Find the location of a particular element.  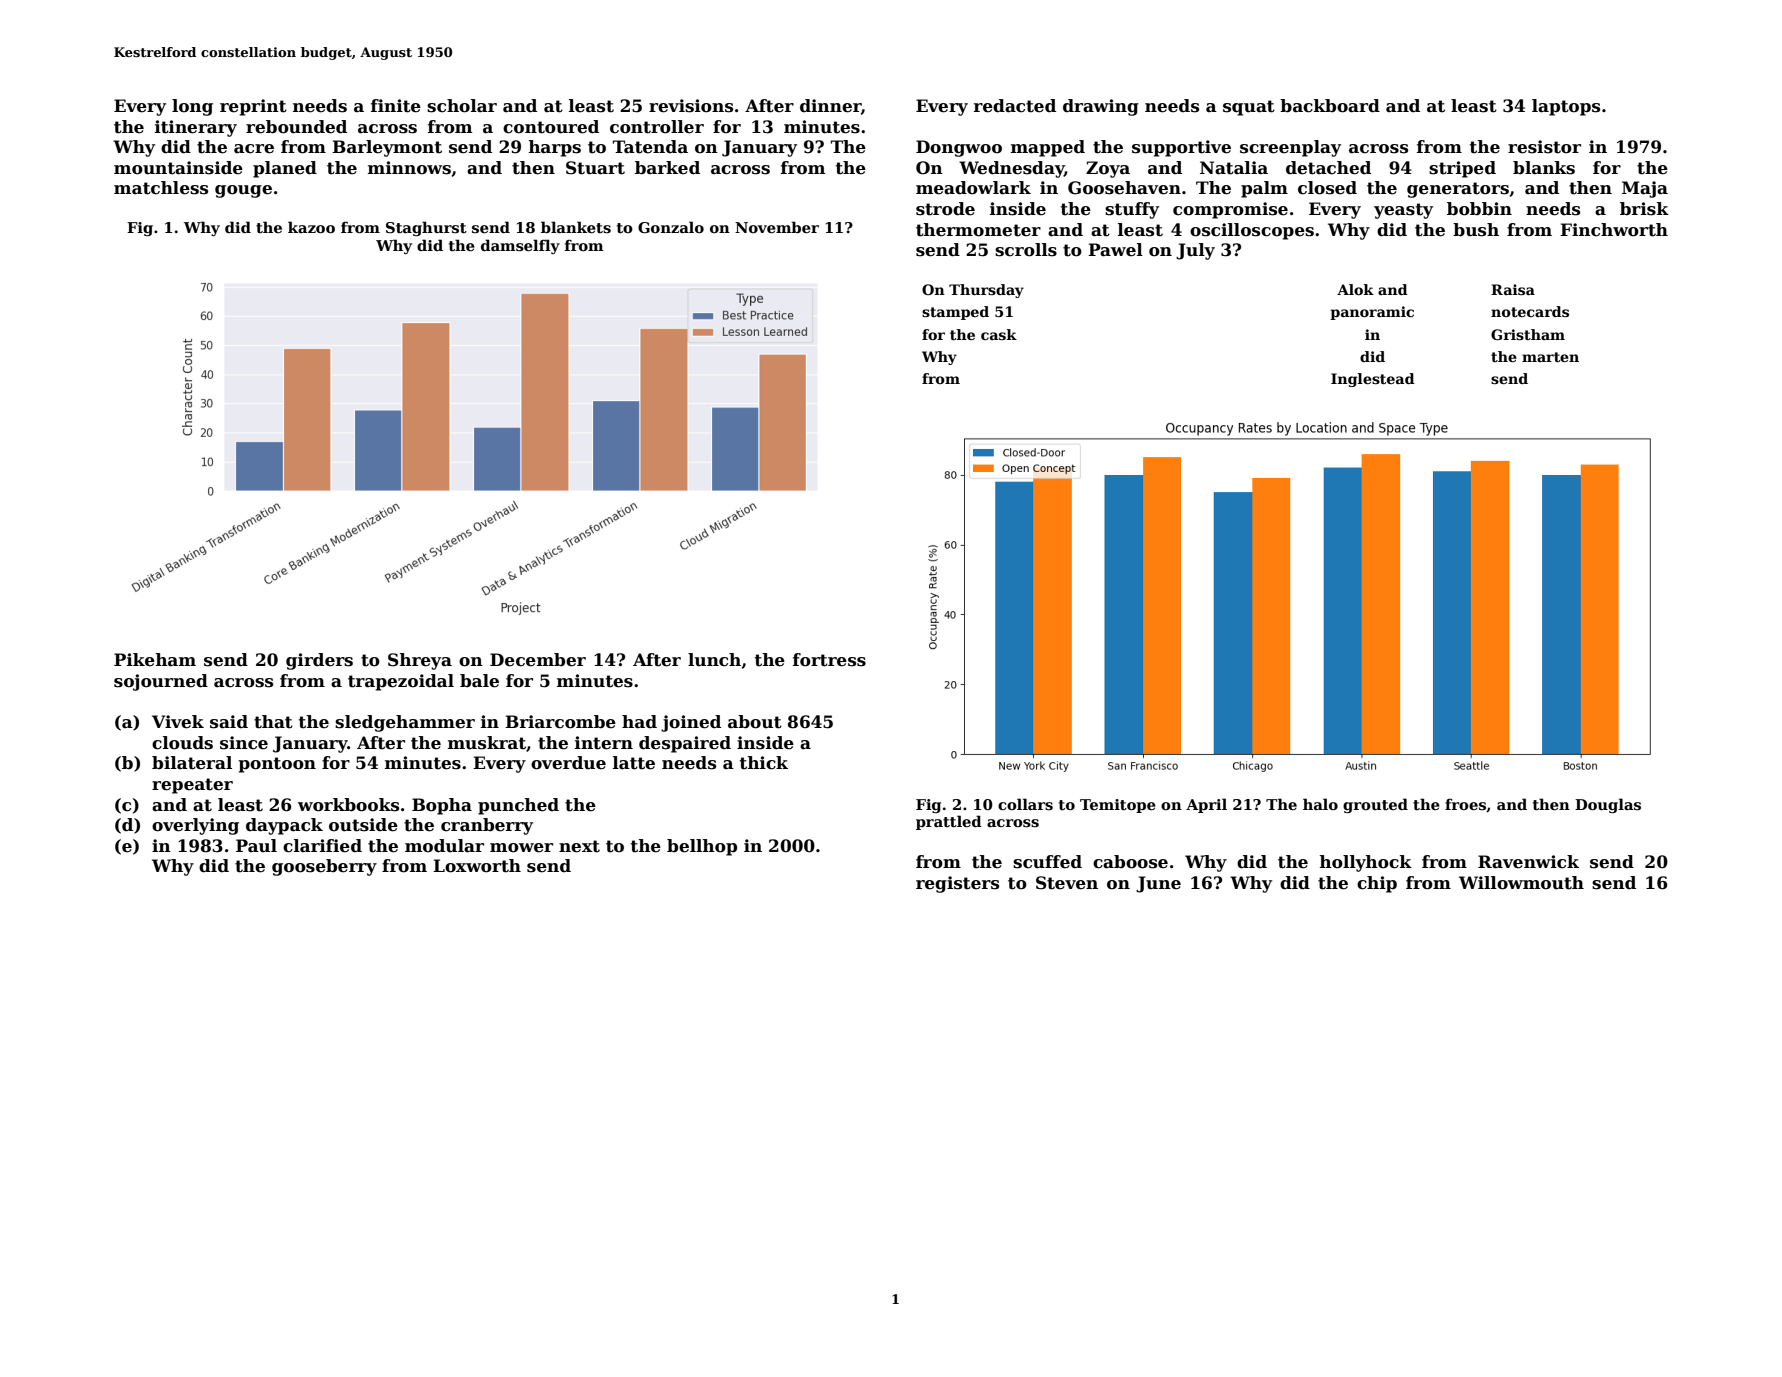

Pikeham is located at coordinates (155, 660).
